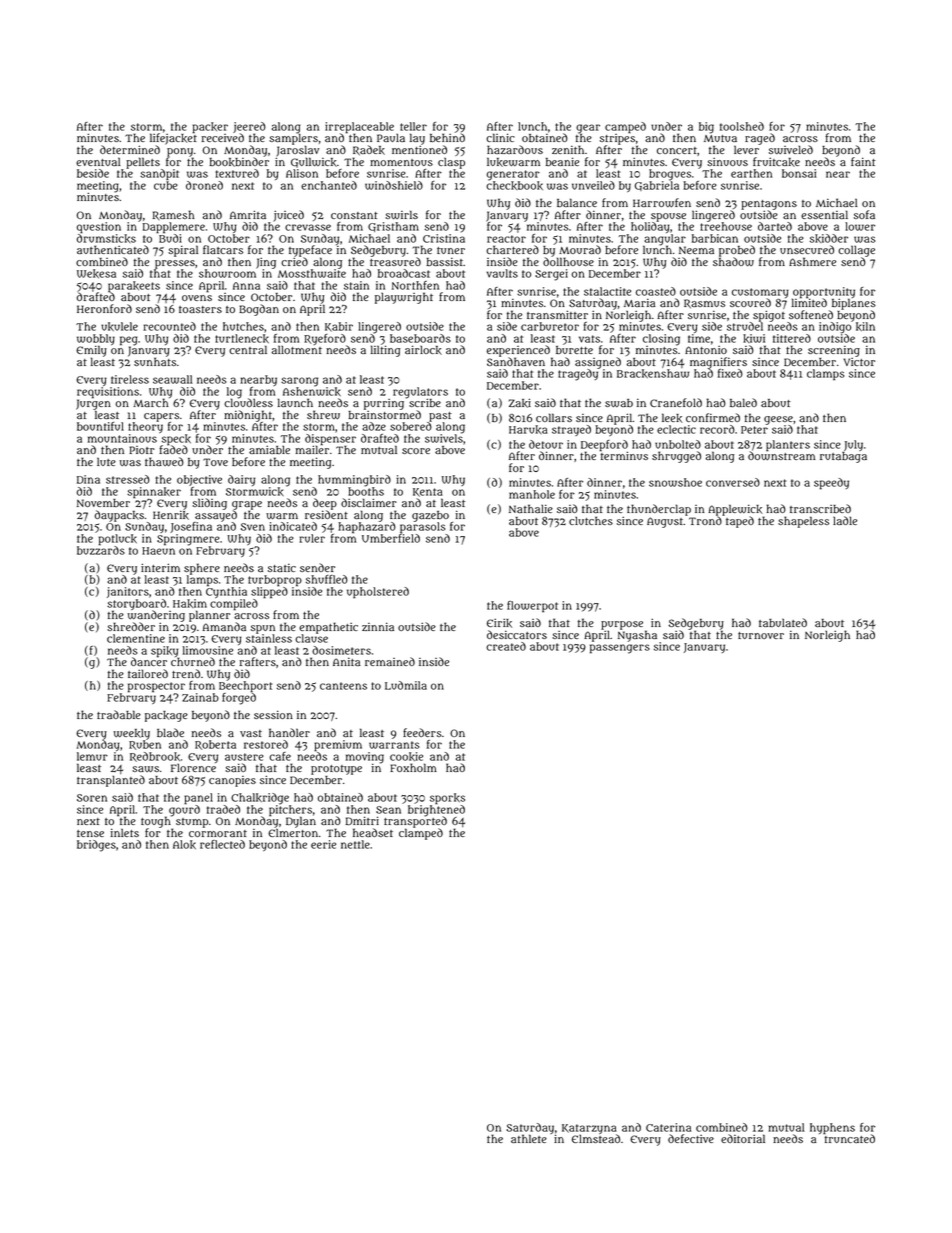 The image size is (952, 1233). What do you see at coordinates (529, 1139) in the image?
I see `athlete` at bounding box center [529, 1139].
